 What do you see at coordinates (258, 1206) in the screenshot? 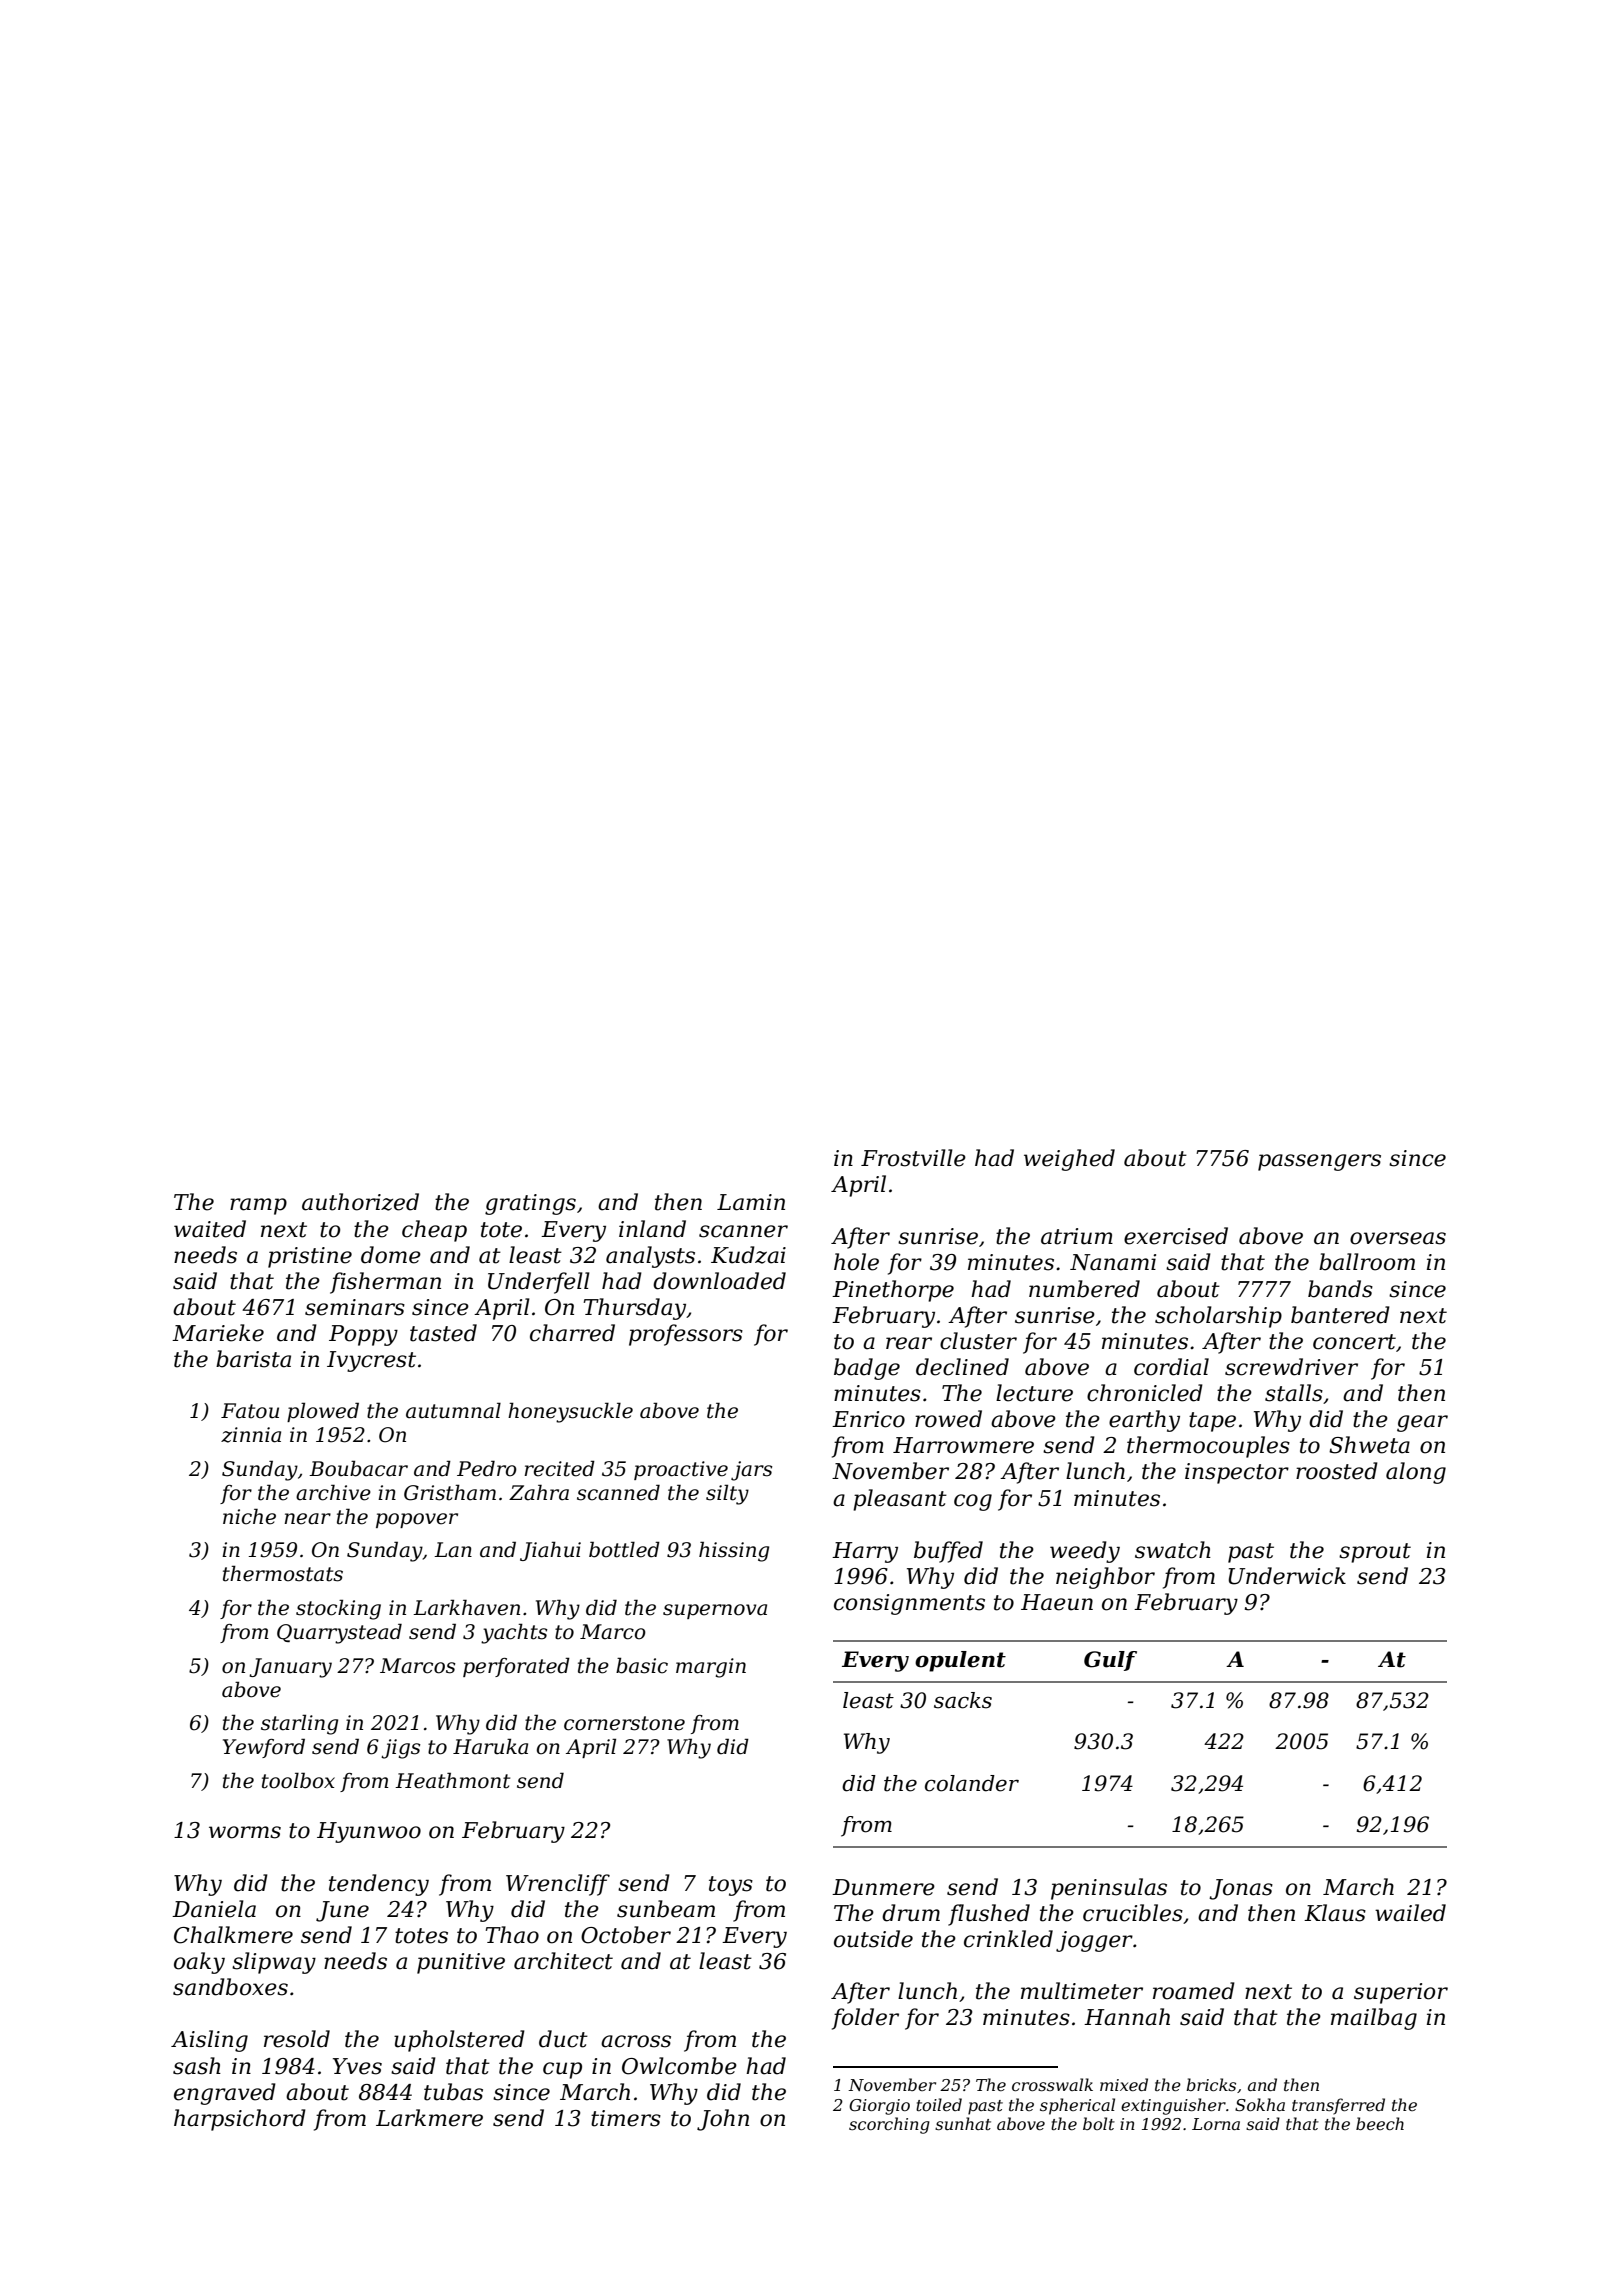
I see `ramp` at bounding box center [258, 1206].
